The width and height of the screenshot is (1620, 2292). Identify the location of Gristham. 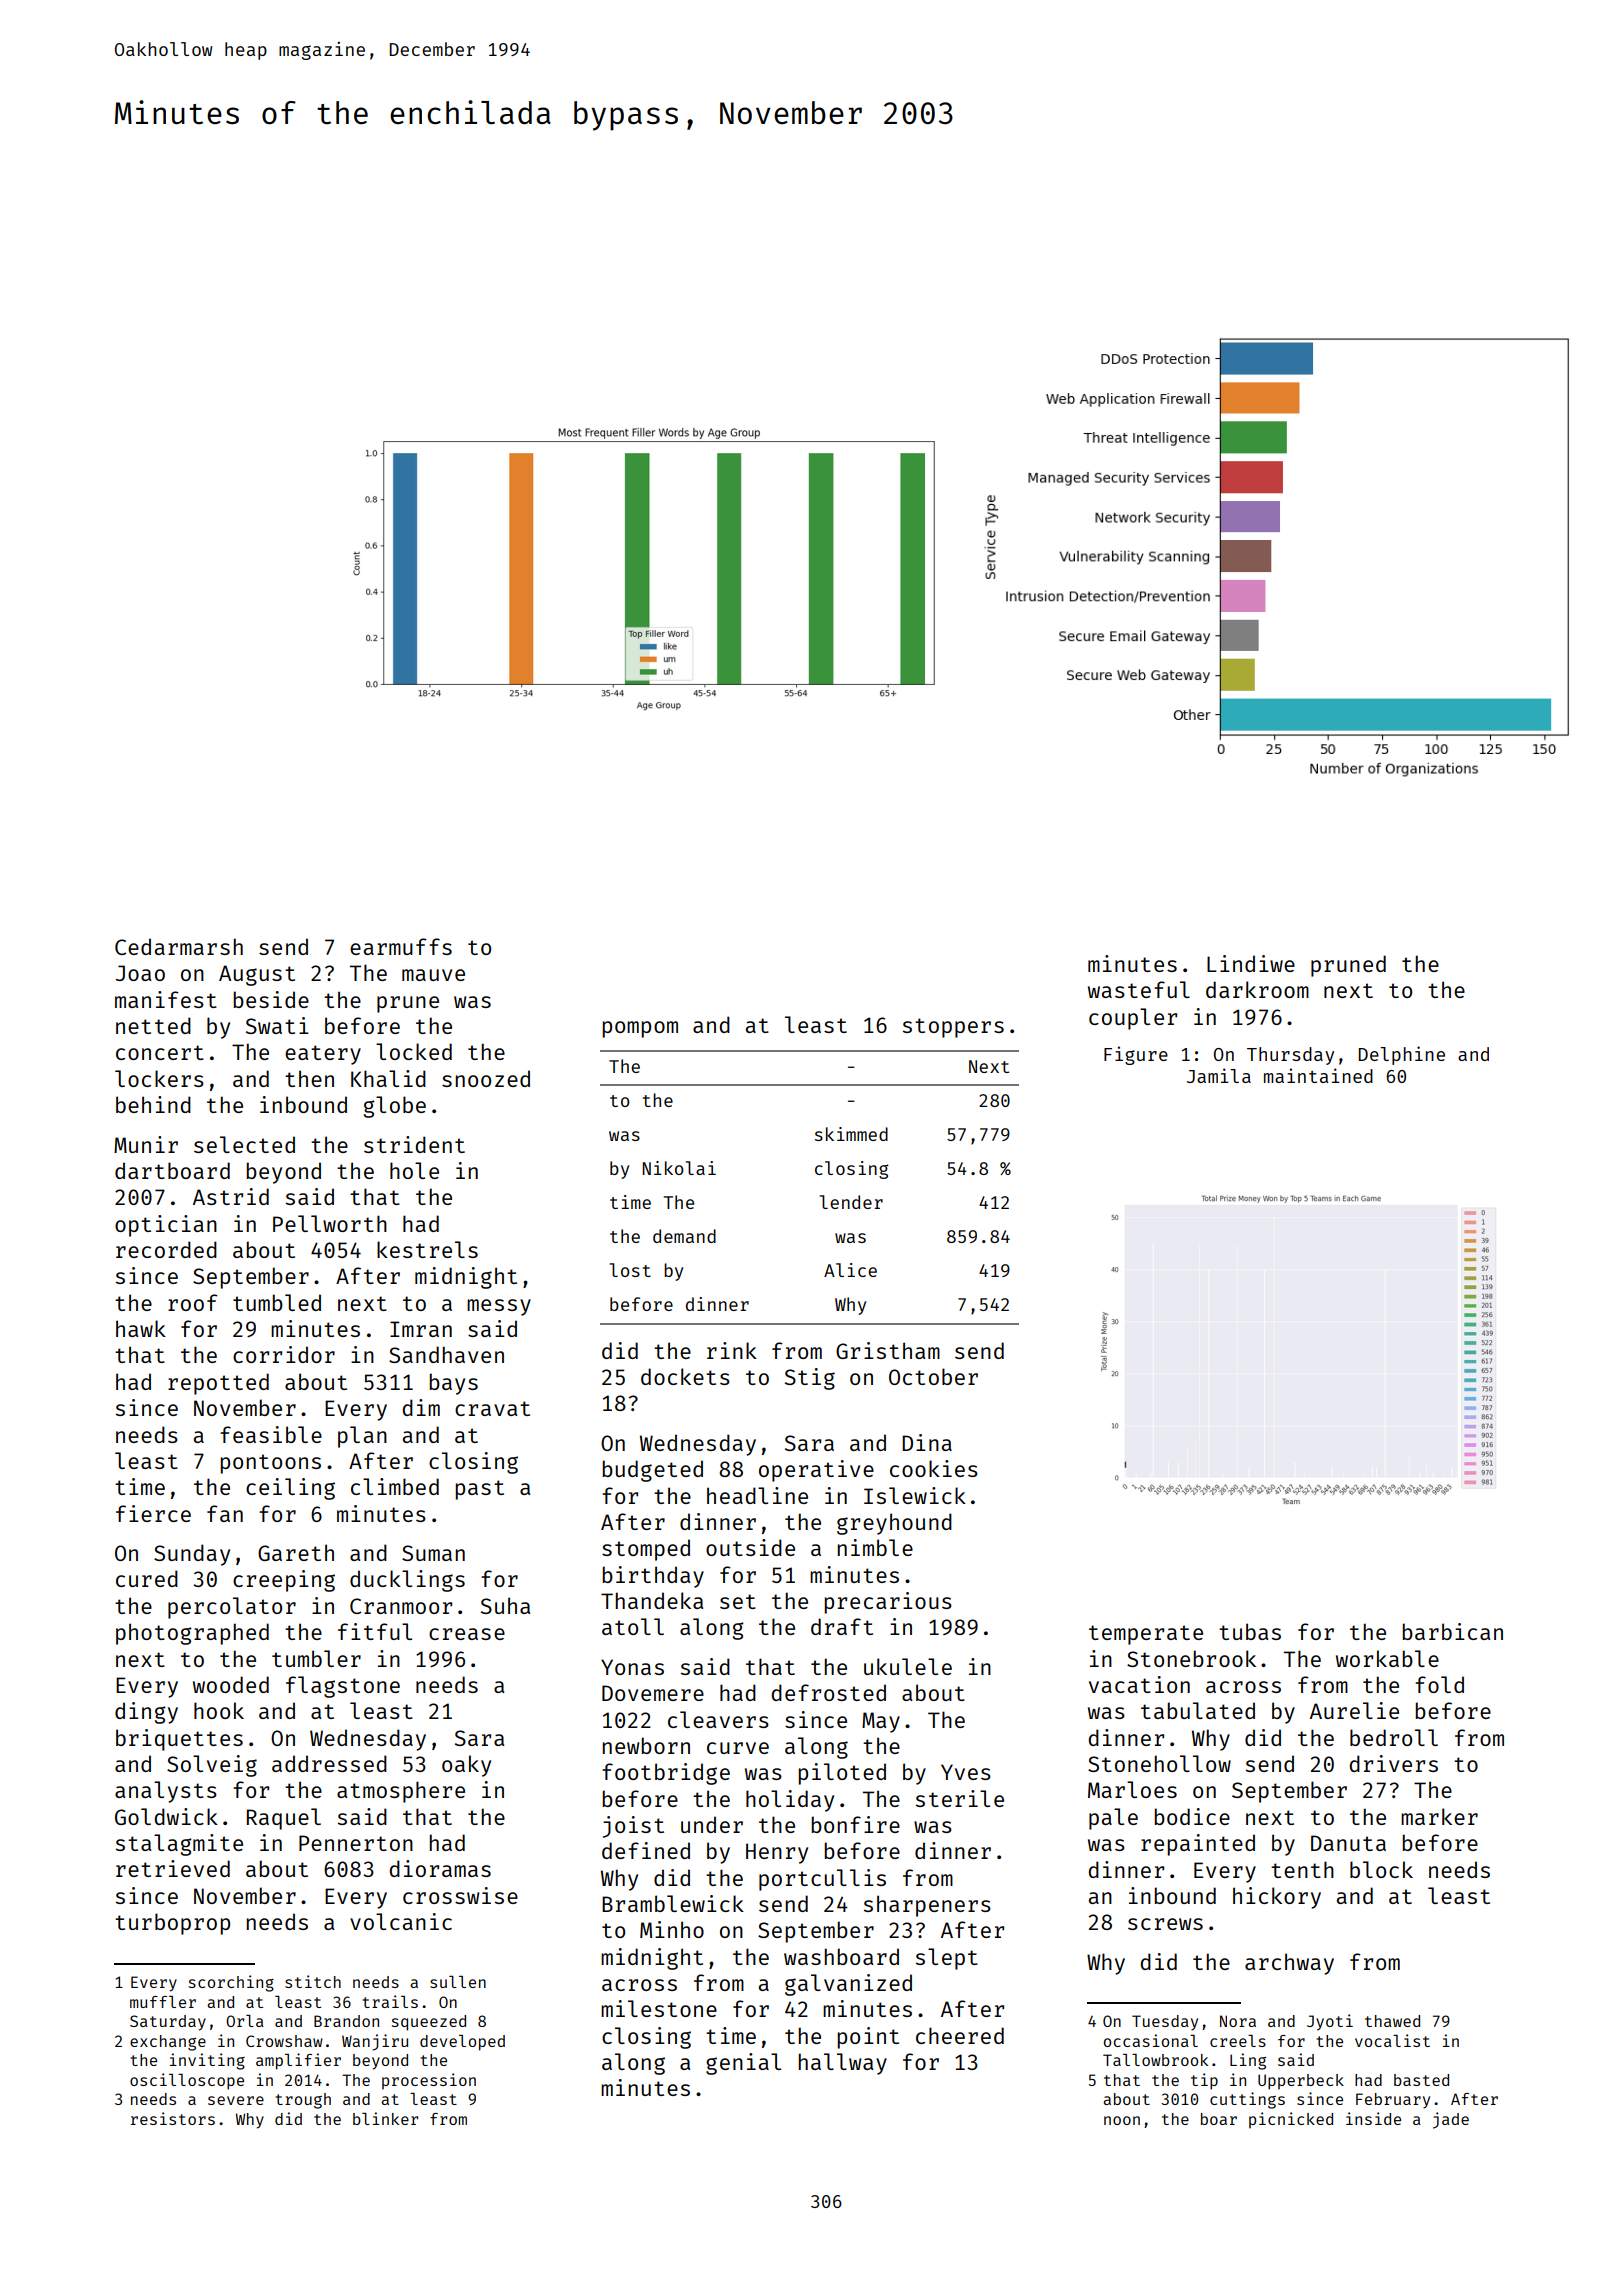
(888, 1350).
